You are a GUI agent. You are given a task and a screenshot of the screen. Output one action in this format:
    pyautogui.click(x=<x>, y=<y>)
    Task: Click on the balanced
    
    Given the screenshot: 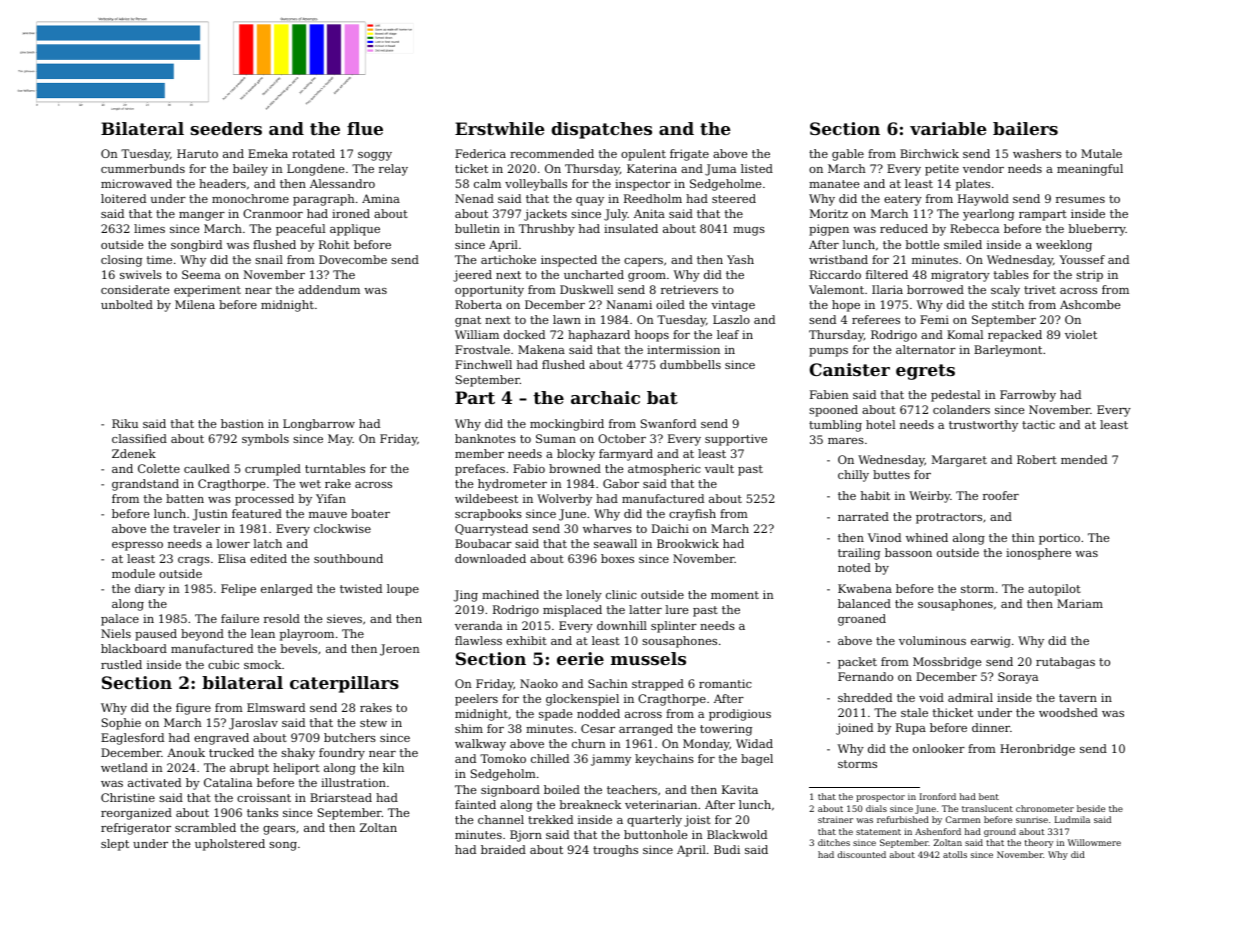 What is the action you would take?
    pyautogui.click(x=864, y=603)
